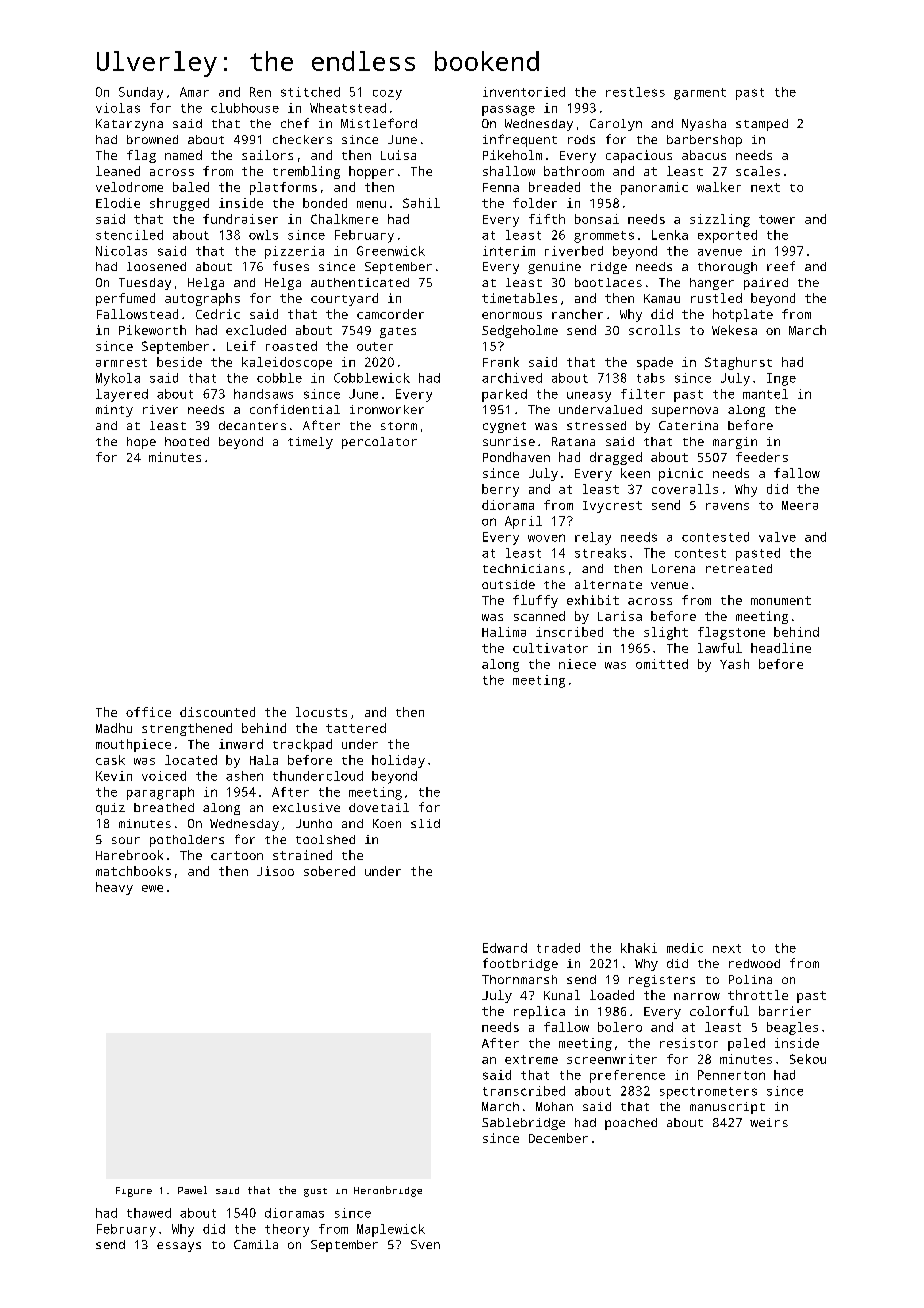 Image resolution: width=924 pixels, height=1308 pixels. What do you see at coordinates (558, 1138) in the document?
I see `December` at bounding box center [558, 1138].
